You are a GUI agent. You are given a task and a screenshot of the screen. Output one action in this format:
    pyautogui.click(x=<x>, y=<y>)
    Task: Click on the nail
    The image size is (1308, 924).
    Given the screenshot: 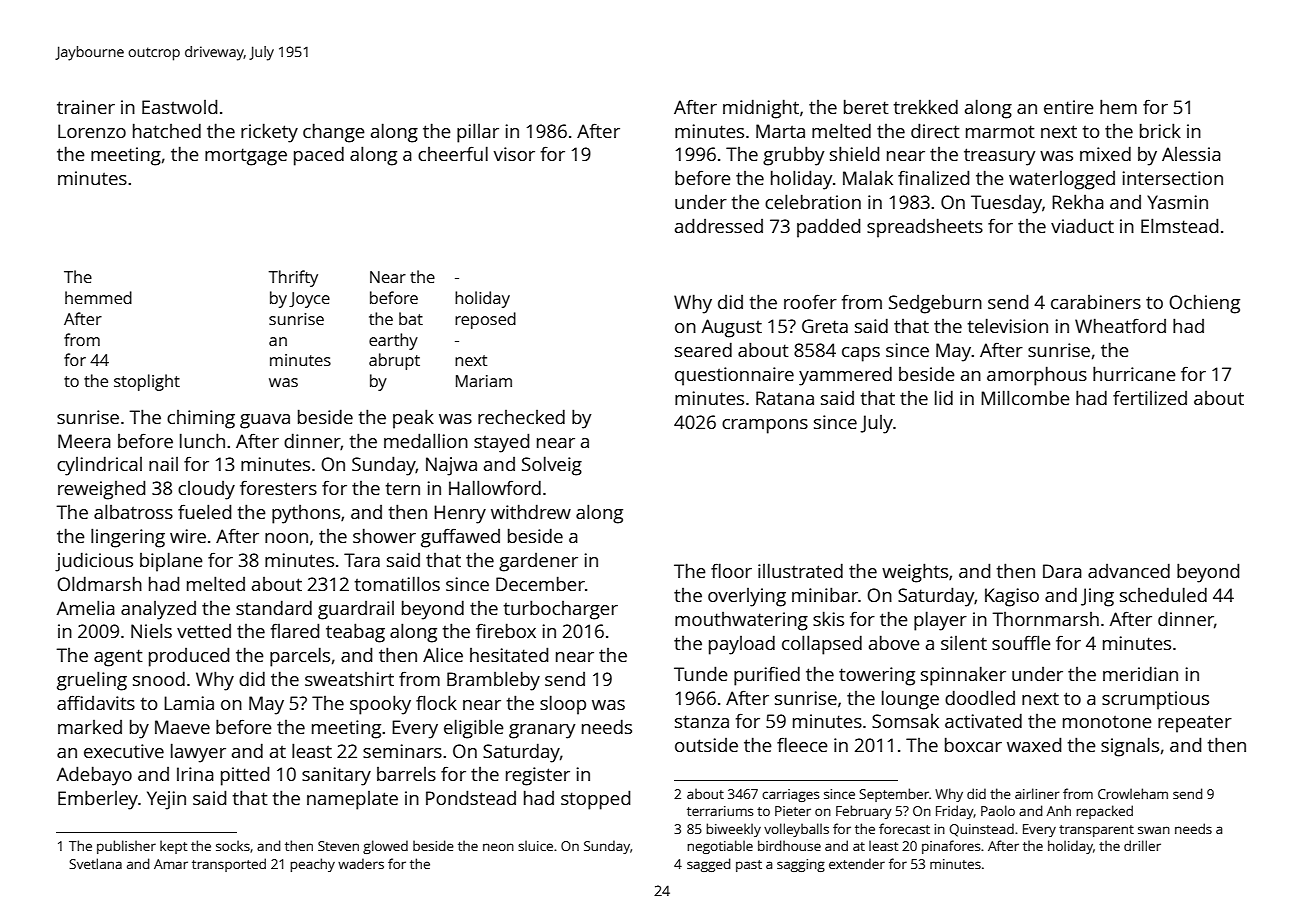 What is the action you would take?
    pyautogui.click(x=163, y=464)
